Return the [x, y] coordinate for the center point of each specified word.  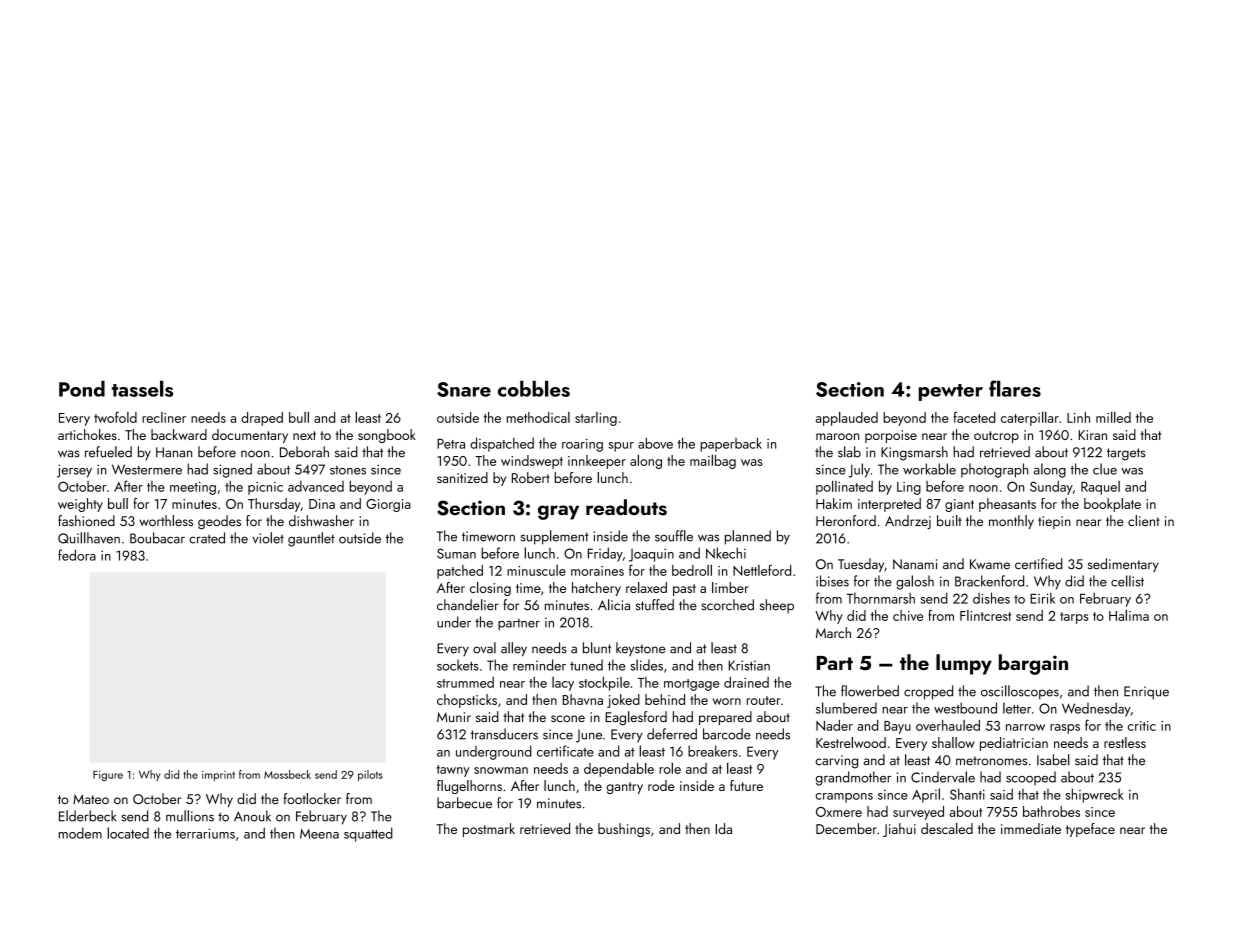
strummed [465, 682]
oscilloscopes [1020, 692]
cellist [1127, 581]
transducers [504, 734]
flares [1015, 388]
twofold [115, 417]
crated [207, 538]
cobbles [534, 388]
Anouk [252, 816]
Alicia [614, 605]
